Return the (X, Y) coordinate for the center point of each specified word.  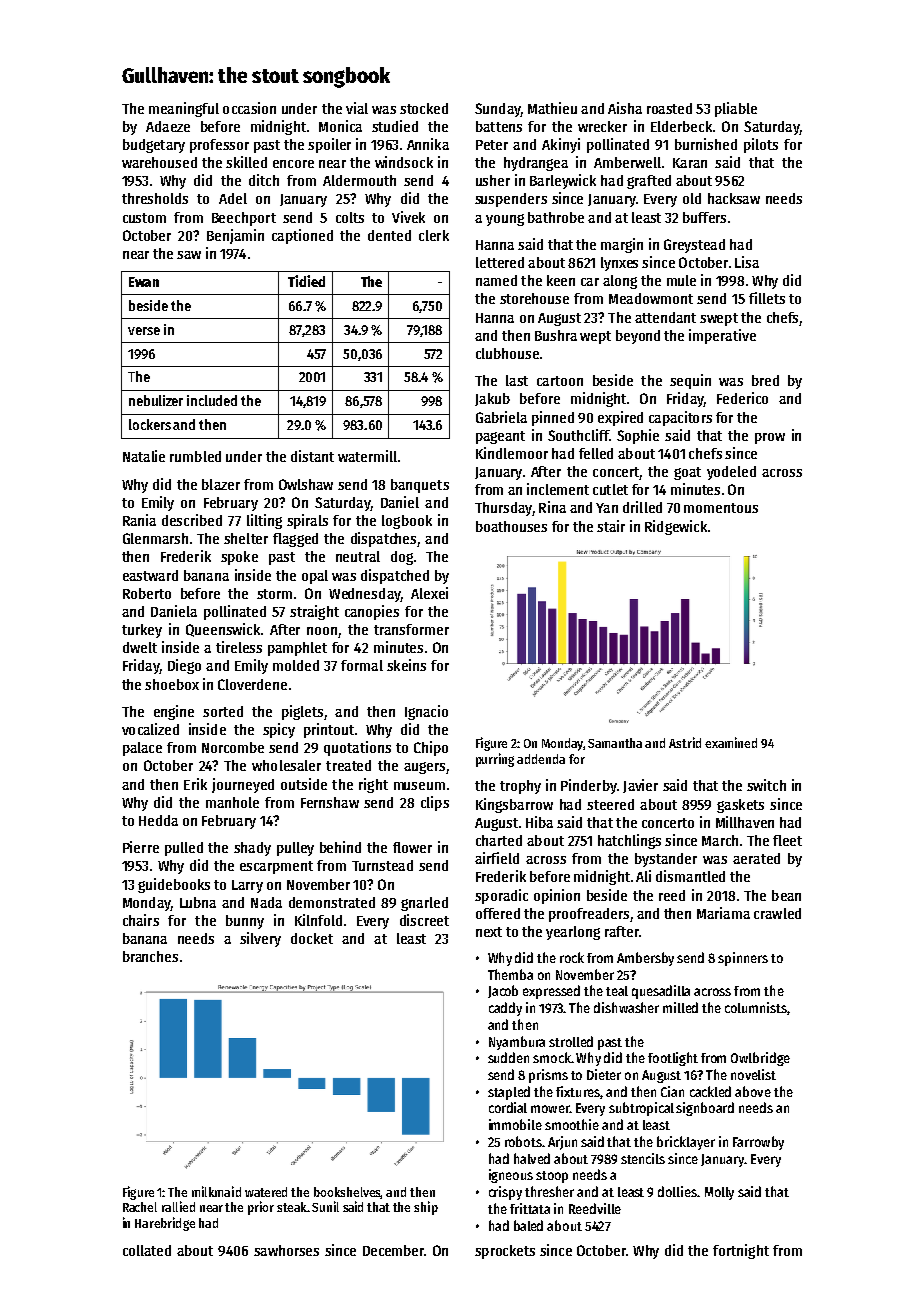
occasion (249, 108)
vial (357, 108)
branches (150, 956)
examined (731, 742)
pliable (736, 109)
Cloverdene (252, 684)
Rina (552, 507)
